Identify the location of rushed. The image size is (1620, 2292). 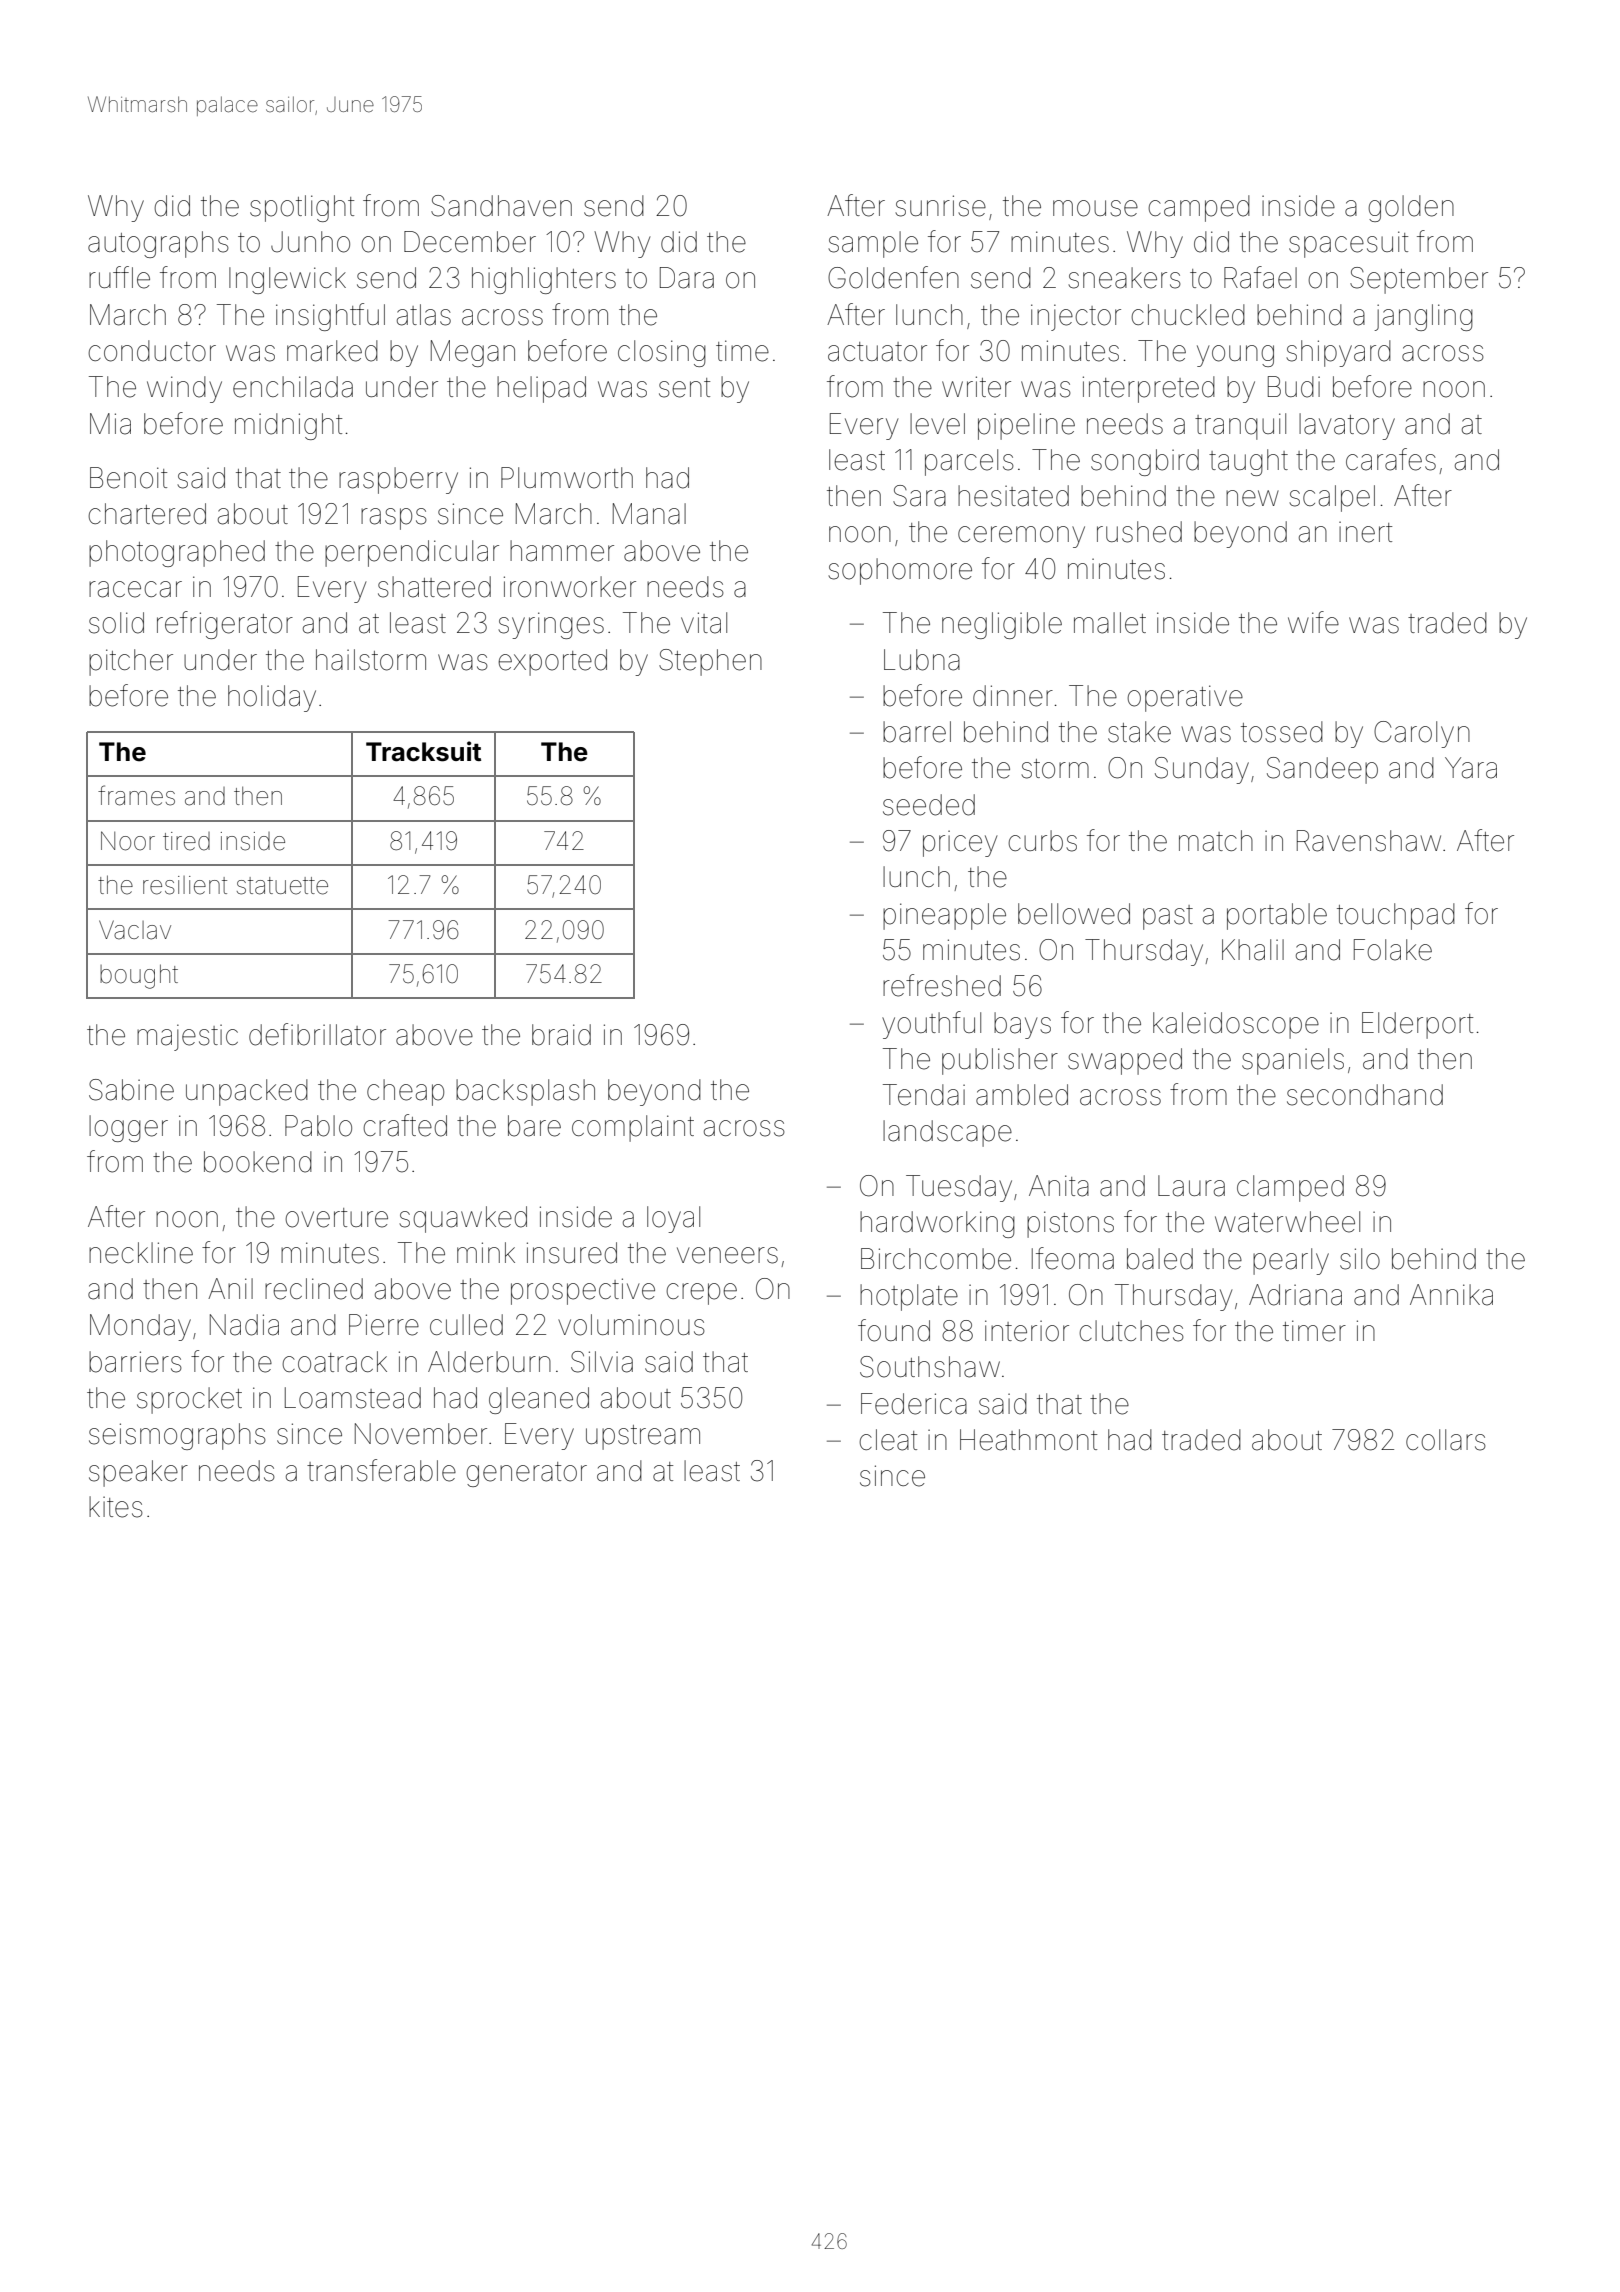
(1139, 532).
